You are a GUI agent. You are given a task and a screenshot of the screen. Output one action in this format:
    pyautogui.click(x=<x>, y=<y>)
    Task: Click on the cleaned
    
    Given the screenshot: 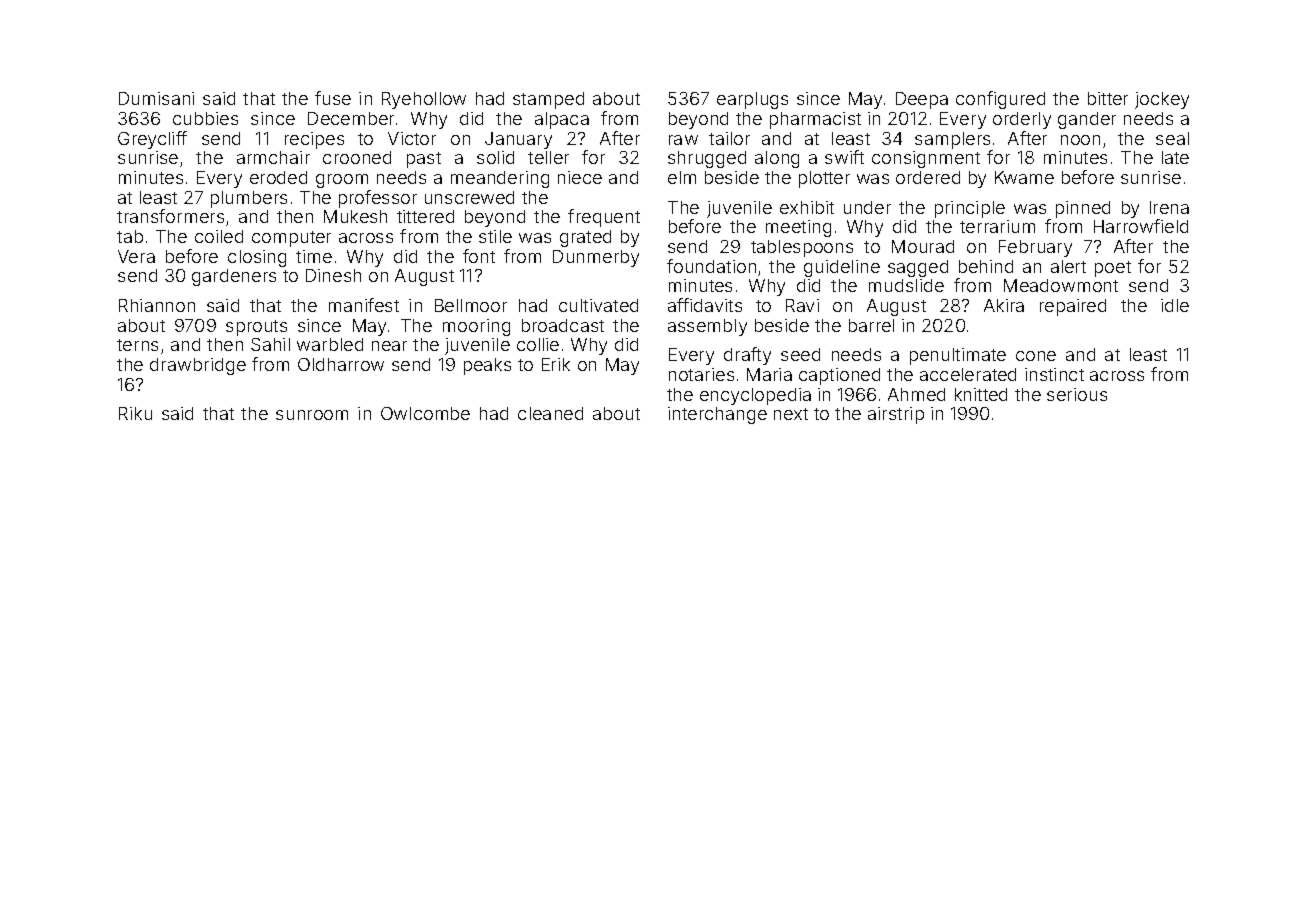 What is the action you would take?
    pyautogui.click(x=550, y=413)
